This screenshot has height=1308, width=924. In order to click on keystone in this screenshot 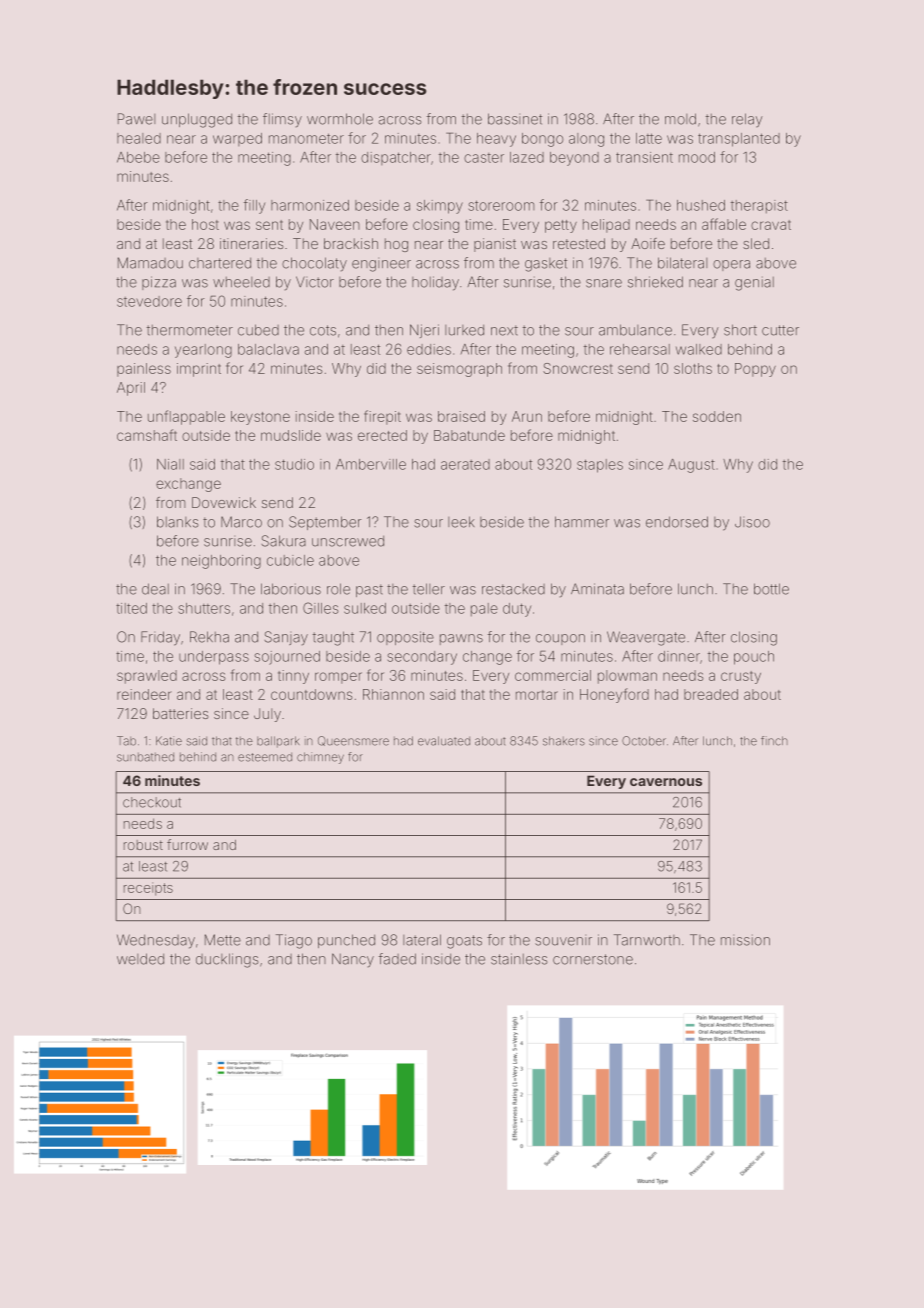, I will do `click(260, 418)`.
